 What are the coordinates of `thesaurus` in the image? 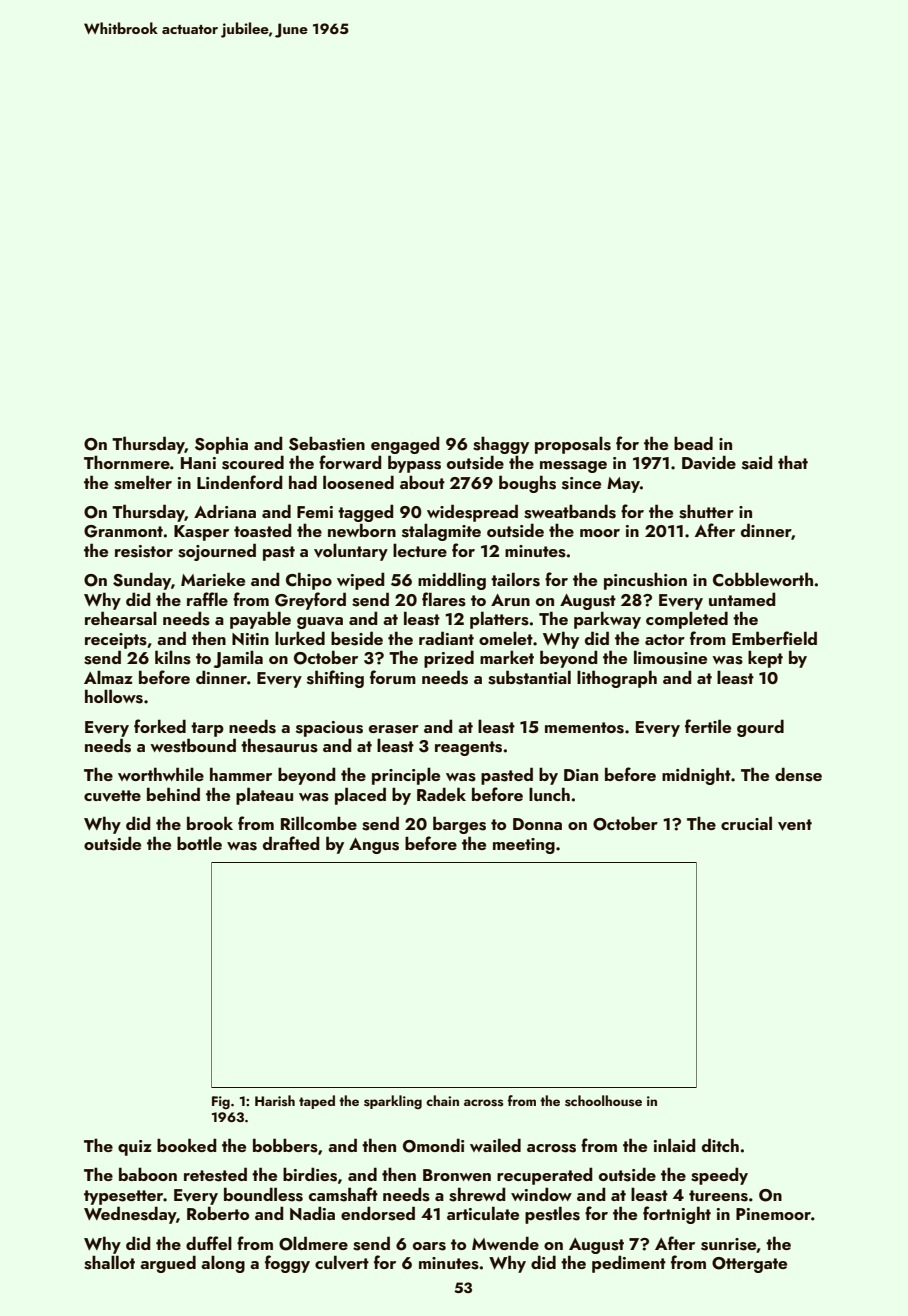 It's located at (279, 745).
